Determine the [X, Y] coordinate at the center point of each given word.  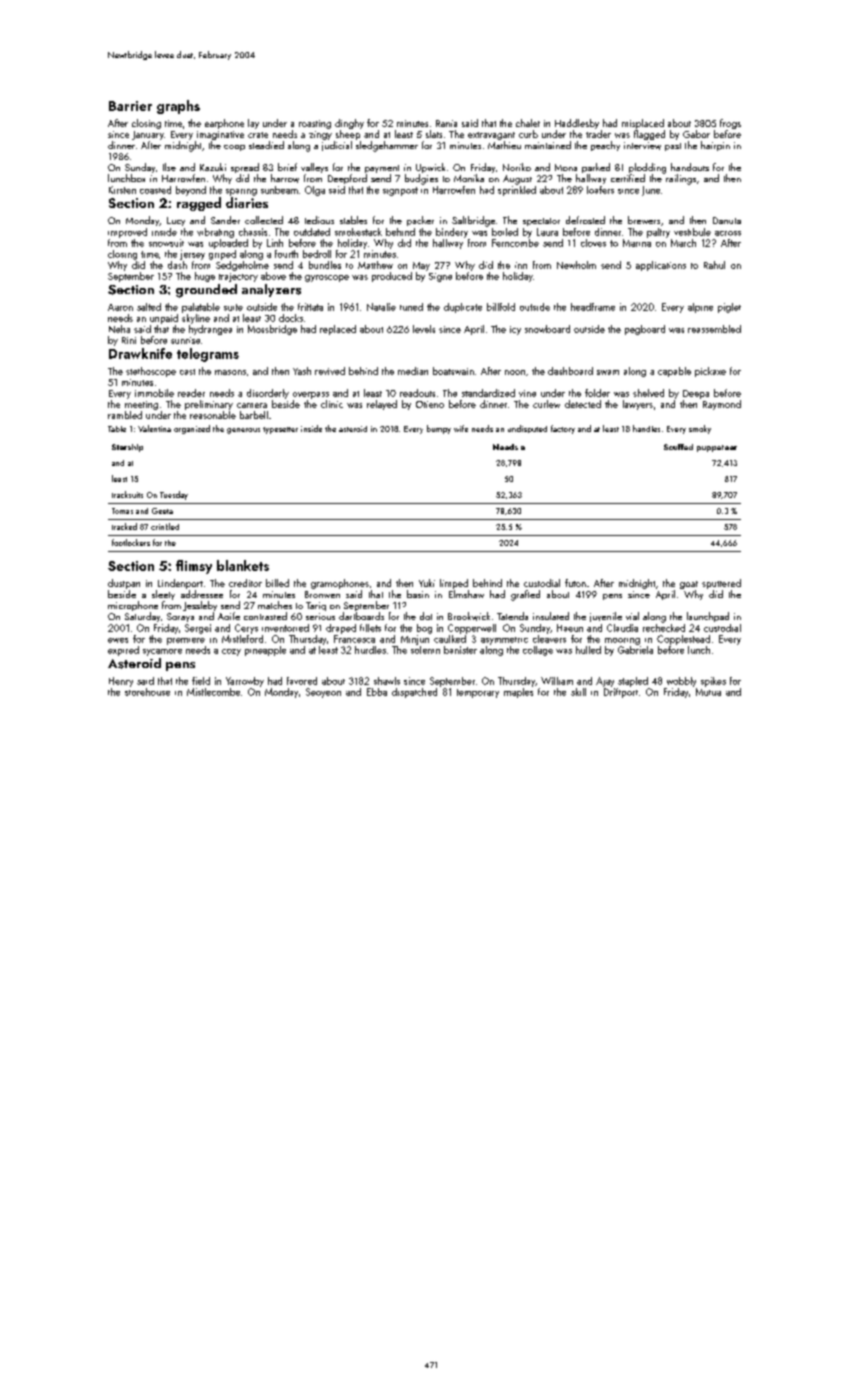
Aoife [229, 616]
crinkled [165, 526]
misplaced [643, 124]
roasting [315, 124]
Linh [275, 243]
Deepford [347, 179]
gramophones [340, 584]
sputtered [721, 584]
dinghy [349, 124]
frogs [730, 124]
